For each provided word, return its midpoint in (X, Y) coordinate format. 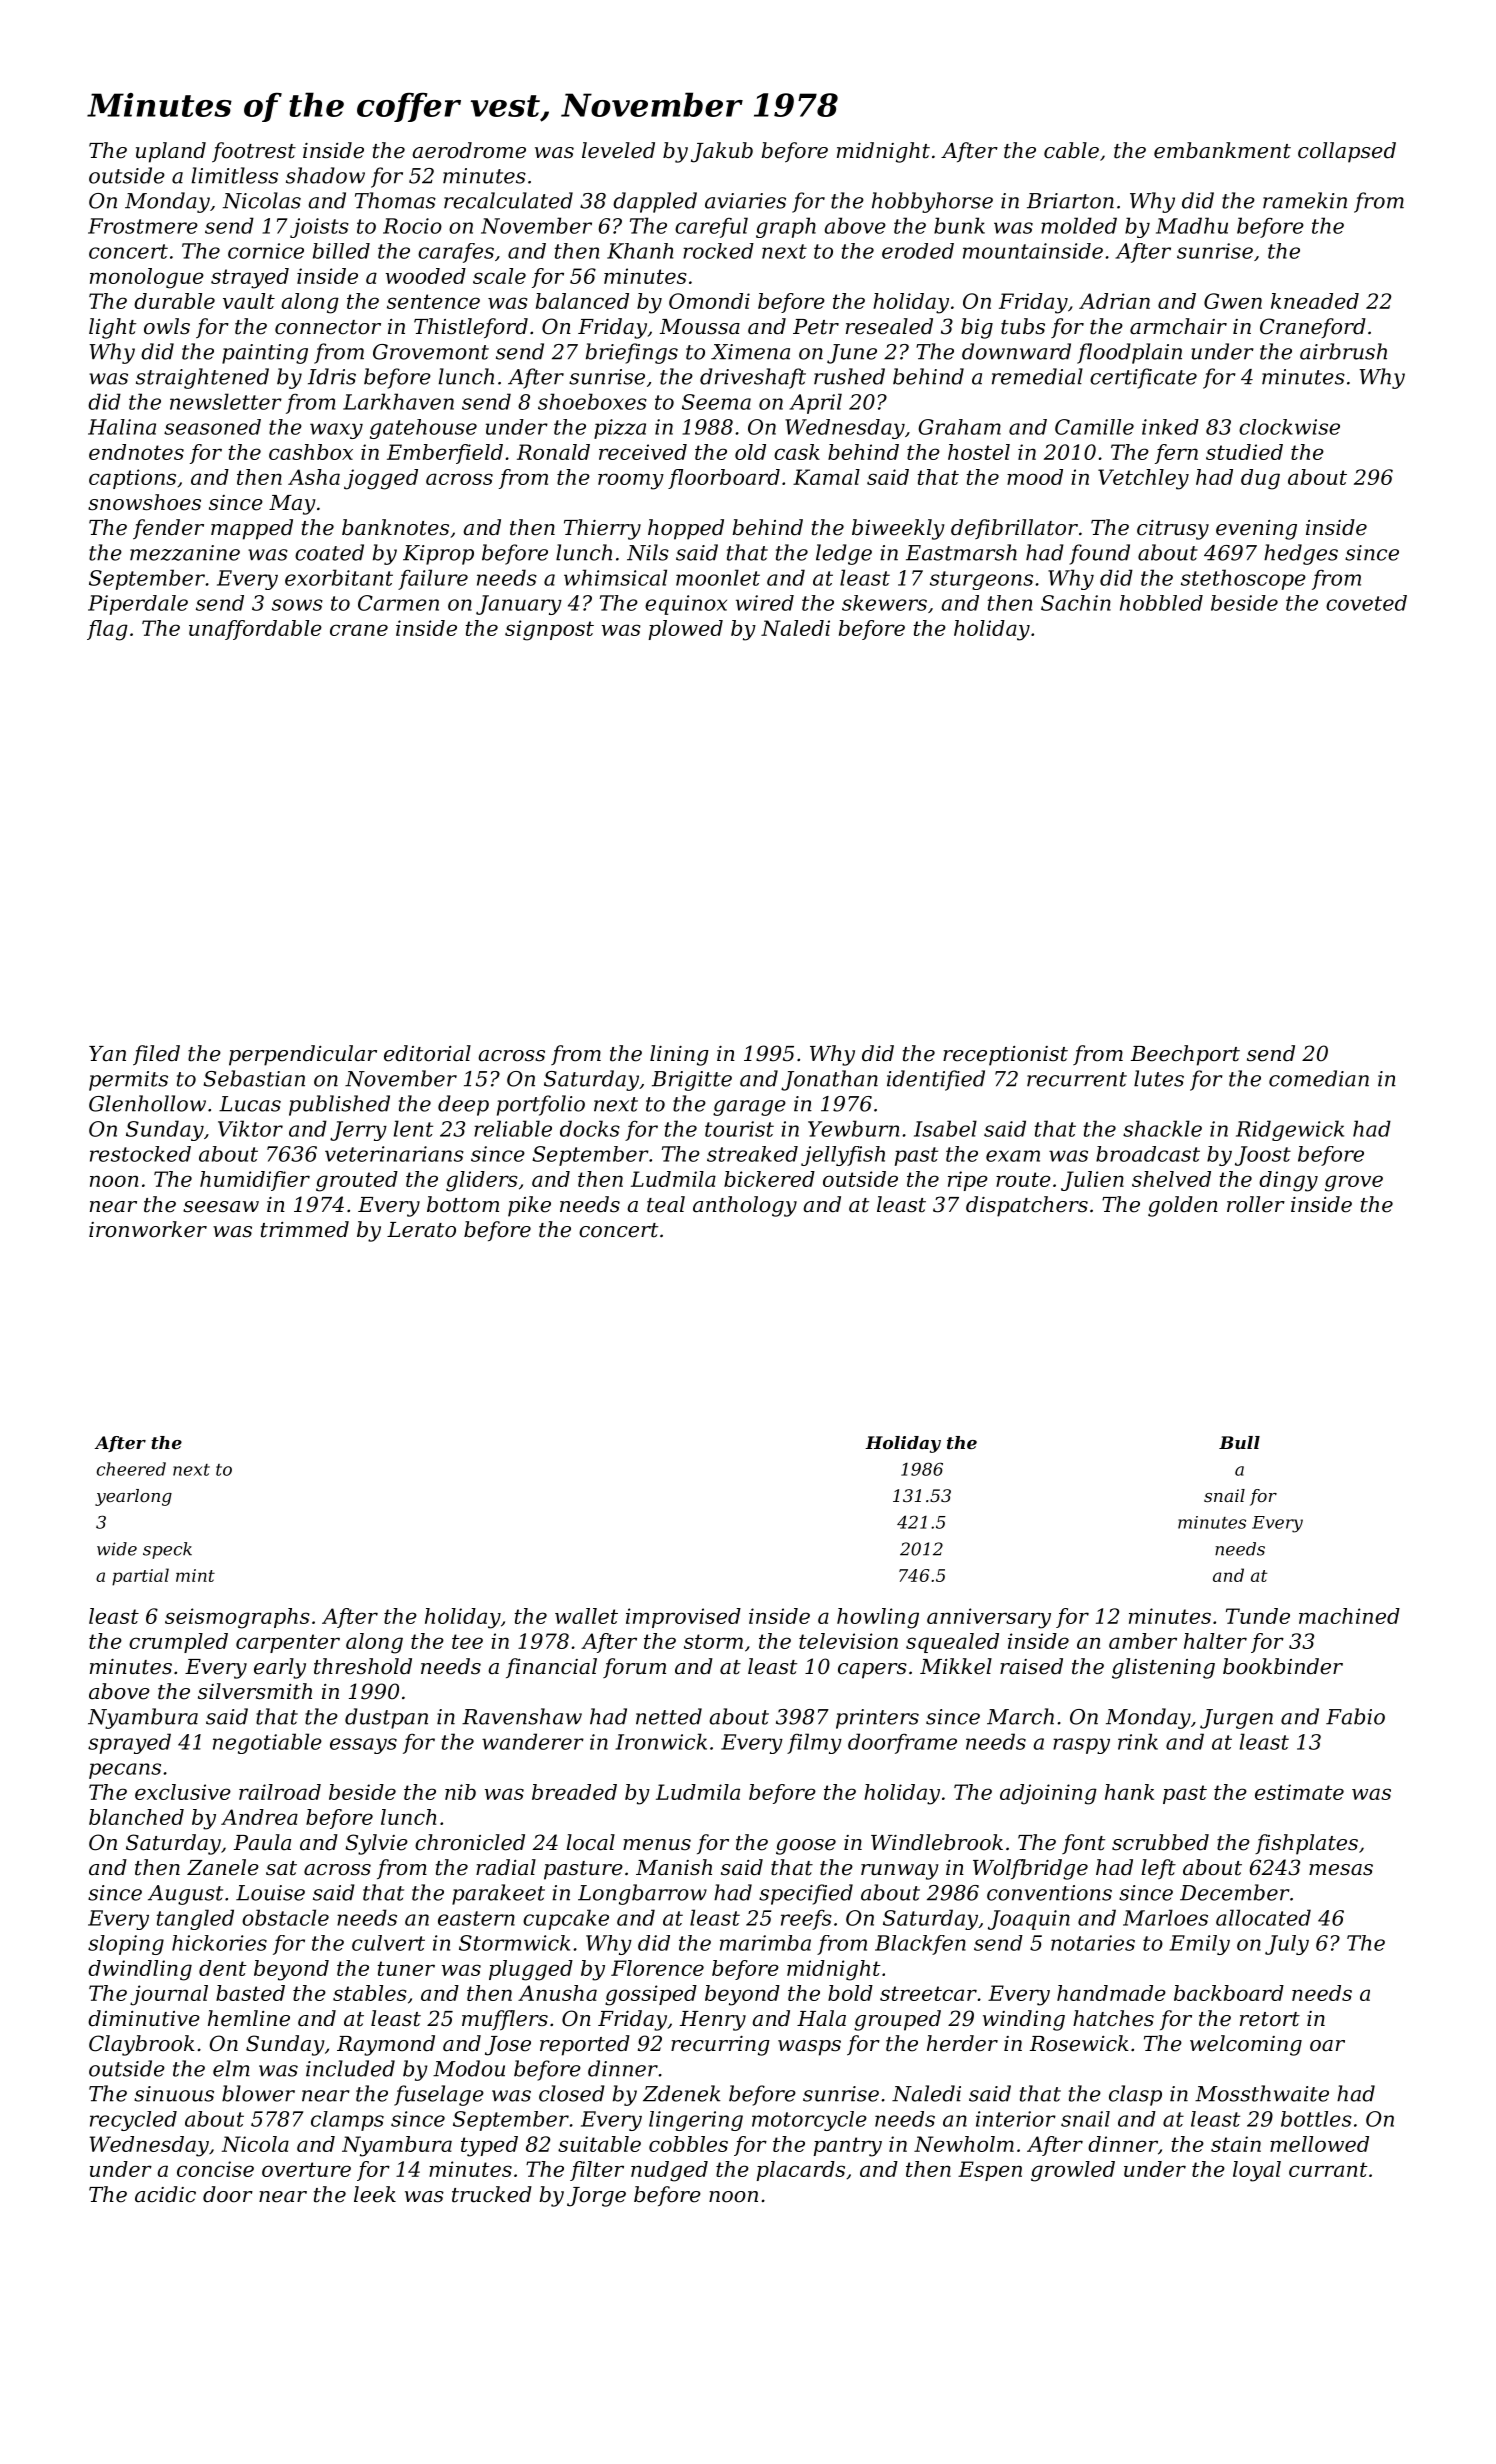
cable (1071, 150)
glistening (1163, 1668)
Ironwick (661, 1741)
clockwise (1289, 427)
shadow (325, 175)
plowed (685, 630)
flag (107, 630)
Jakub (722, 152)
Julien (1092, 1181)
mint (195, 1575)
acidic (165, 2194)
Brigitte (692, 1081)
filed (156, 1055)
